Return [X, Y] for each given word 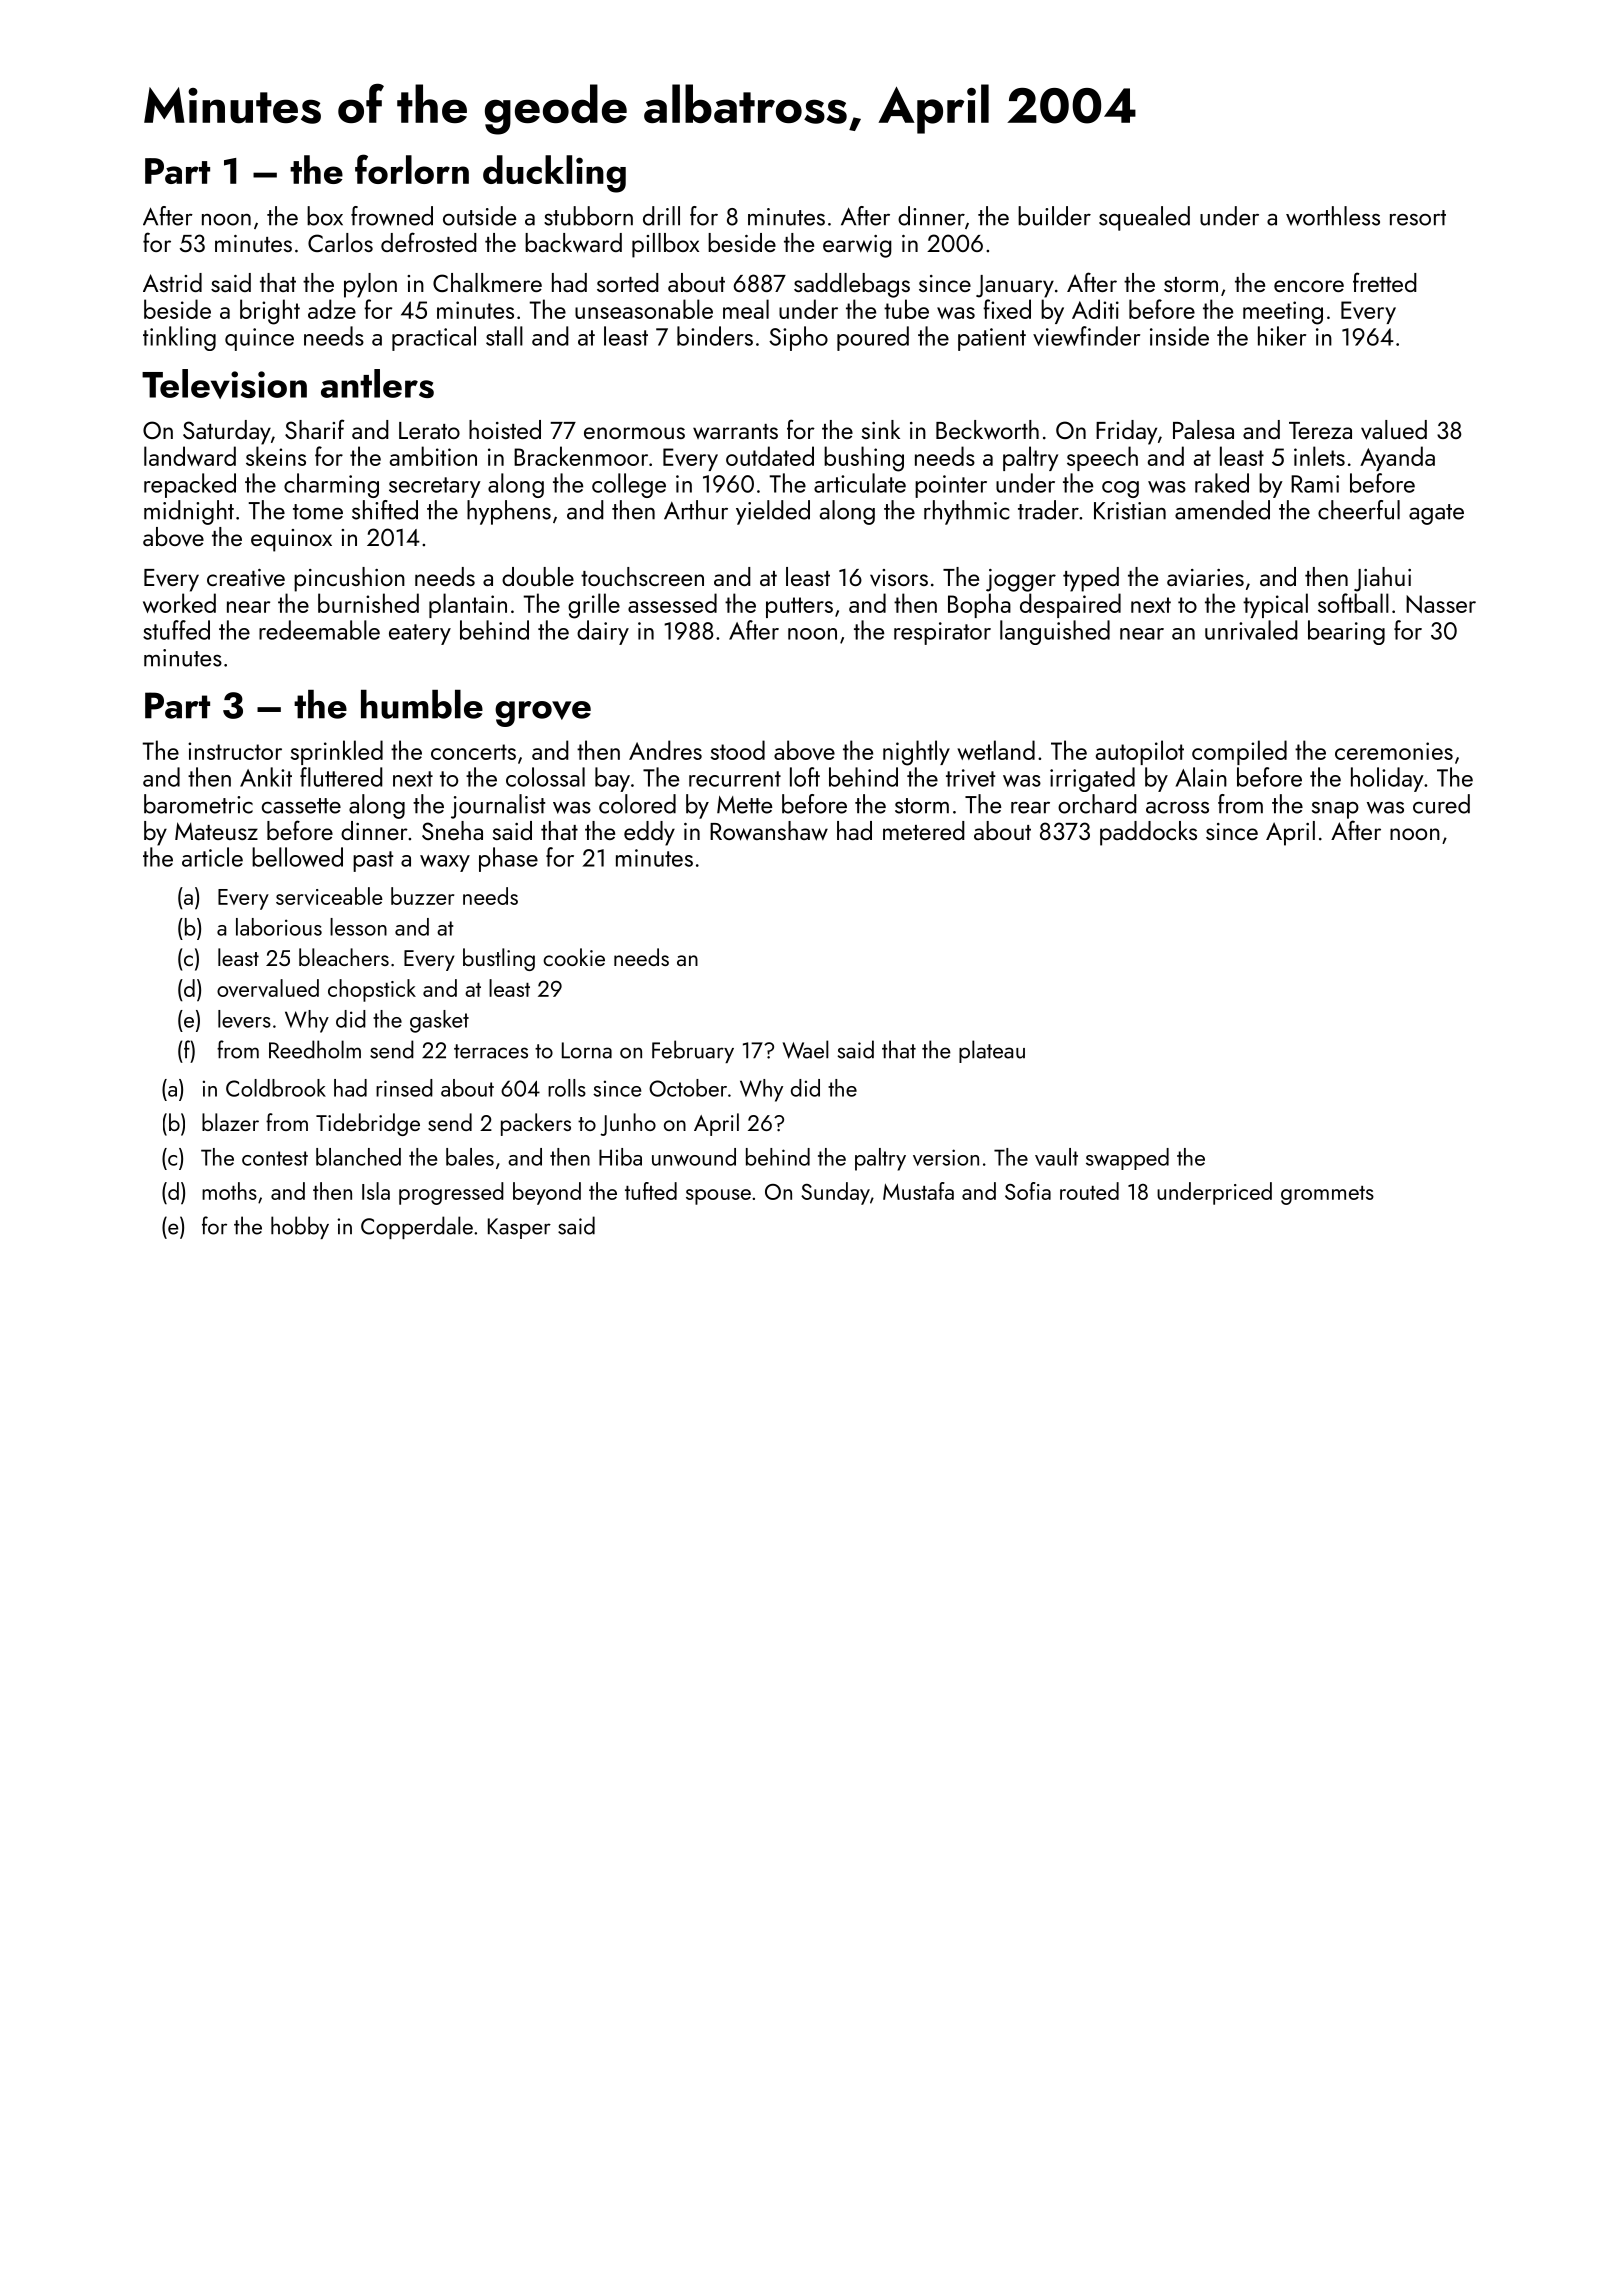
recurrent [735, 779]
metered [924, 830]
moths [229, 1191]
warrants [735, 432]
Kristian [1130, 511]
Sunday [835, 1193]
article [212, 857]
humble [422, 704]
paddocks [1148, 833]
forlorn [412, 169]
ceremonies [1394, 751]
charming [331, 485]
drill [661, 216]
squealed [1144, 218]
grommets [1327, 1195]
